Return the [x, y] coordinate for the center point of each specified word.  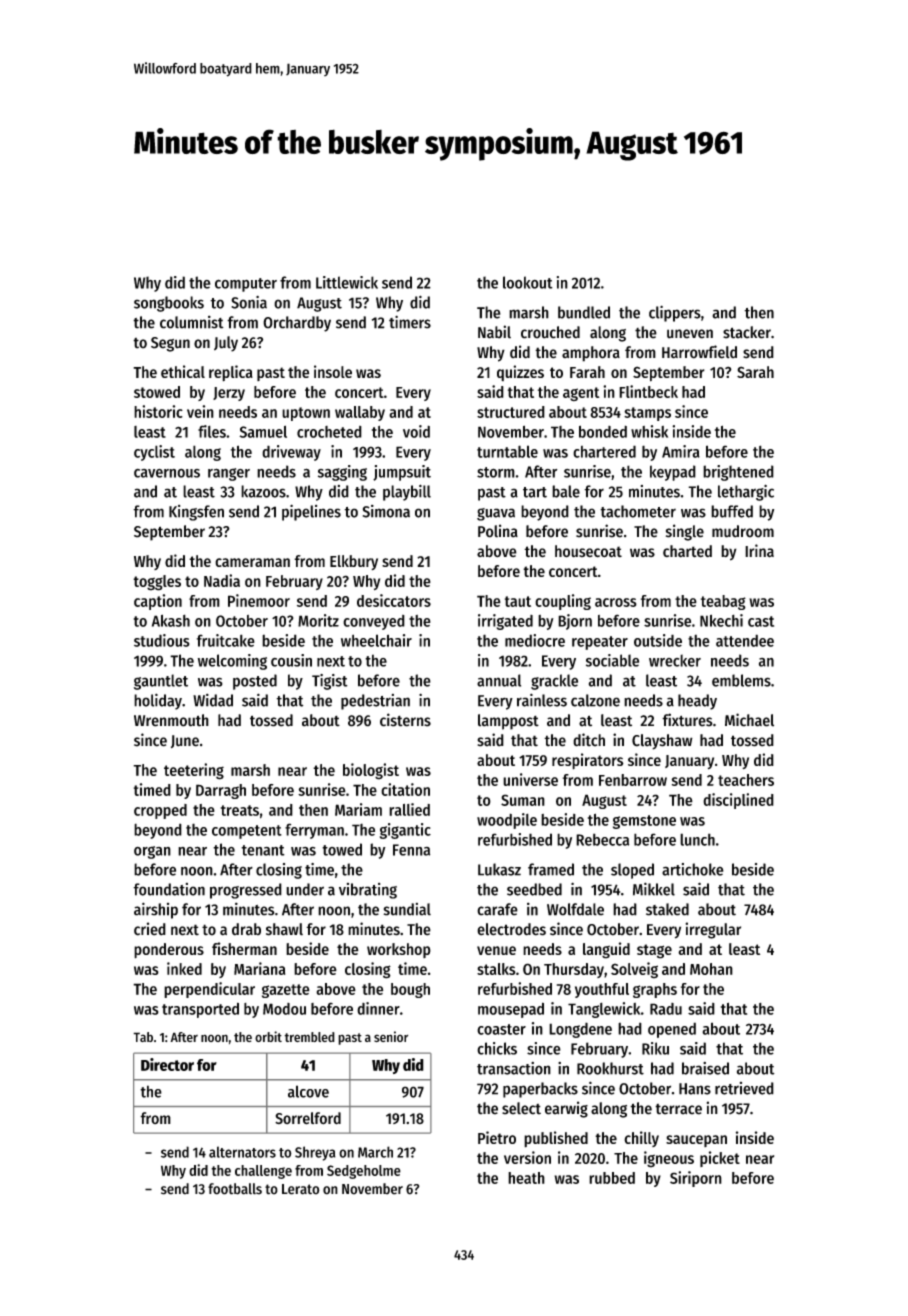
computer [246, 285]
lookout [528, 282]
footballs [235, 1189]
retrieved [744, 1088]
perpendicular [209, 990]
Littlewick [347, 282]
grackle [554, 682]
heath [526, 1178]
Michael [749, 720]
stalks [496, 969]
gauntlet [161, 682]
